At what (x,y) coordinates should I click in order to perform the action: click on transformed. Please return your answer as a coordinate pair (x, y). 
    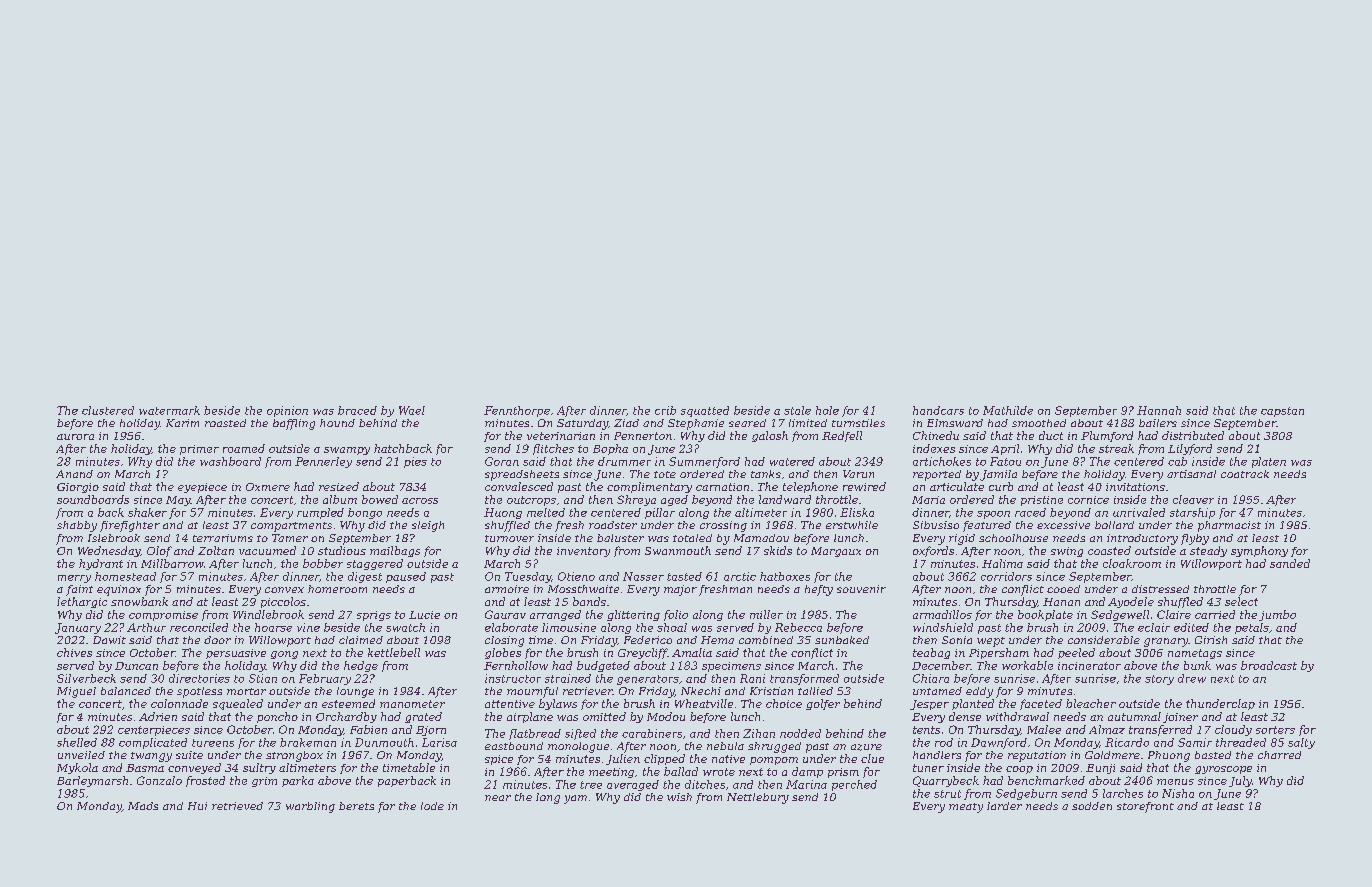
    Looking at the image, I should click on (804, 679).
